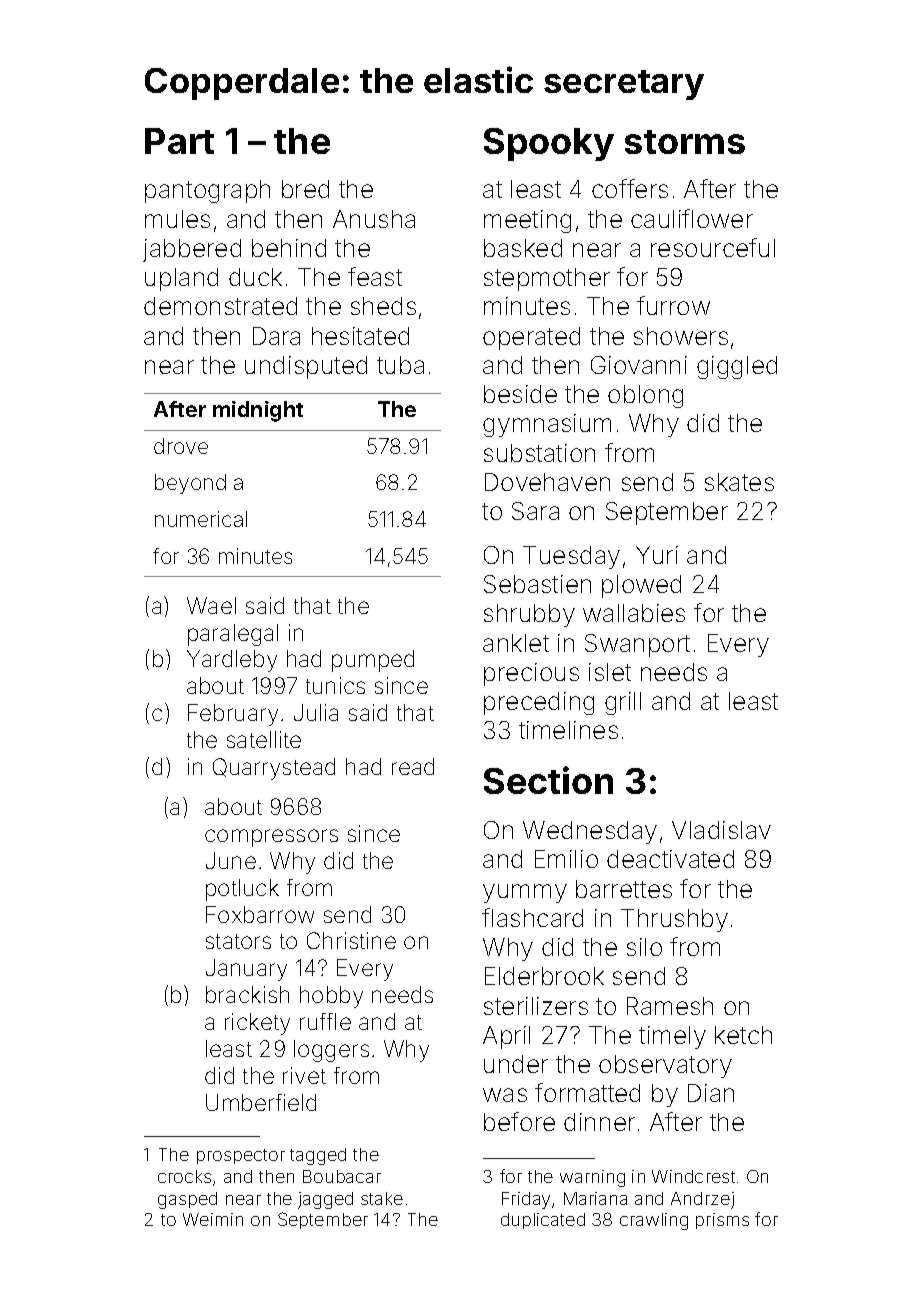 The width and height of the page is (924, 1311). I want to click on crawling, so click(654, 1221).
